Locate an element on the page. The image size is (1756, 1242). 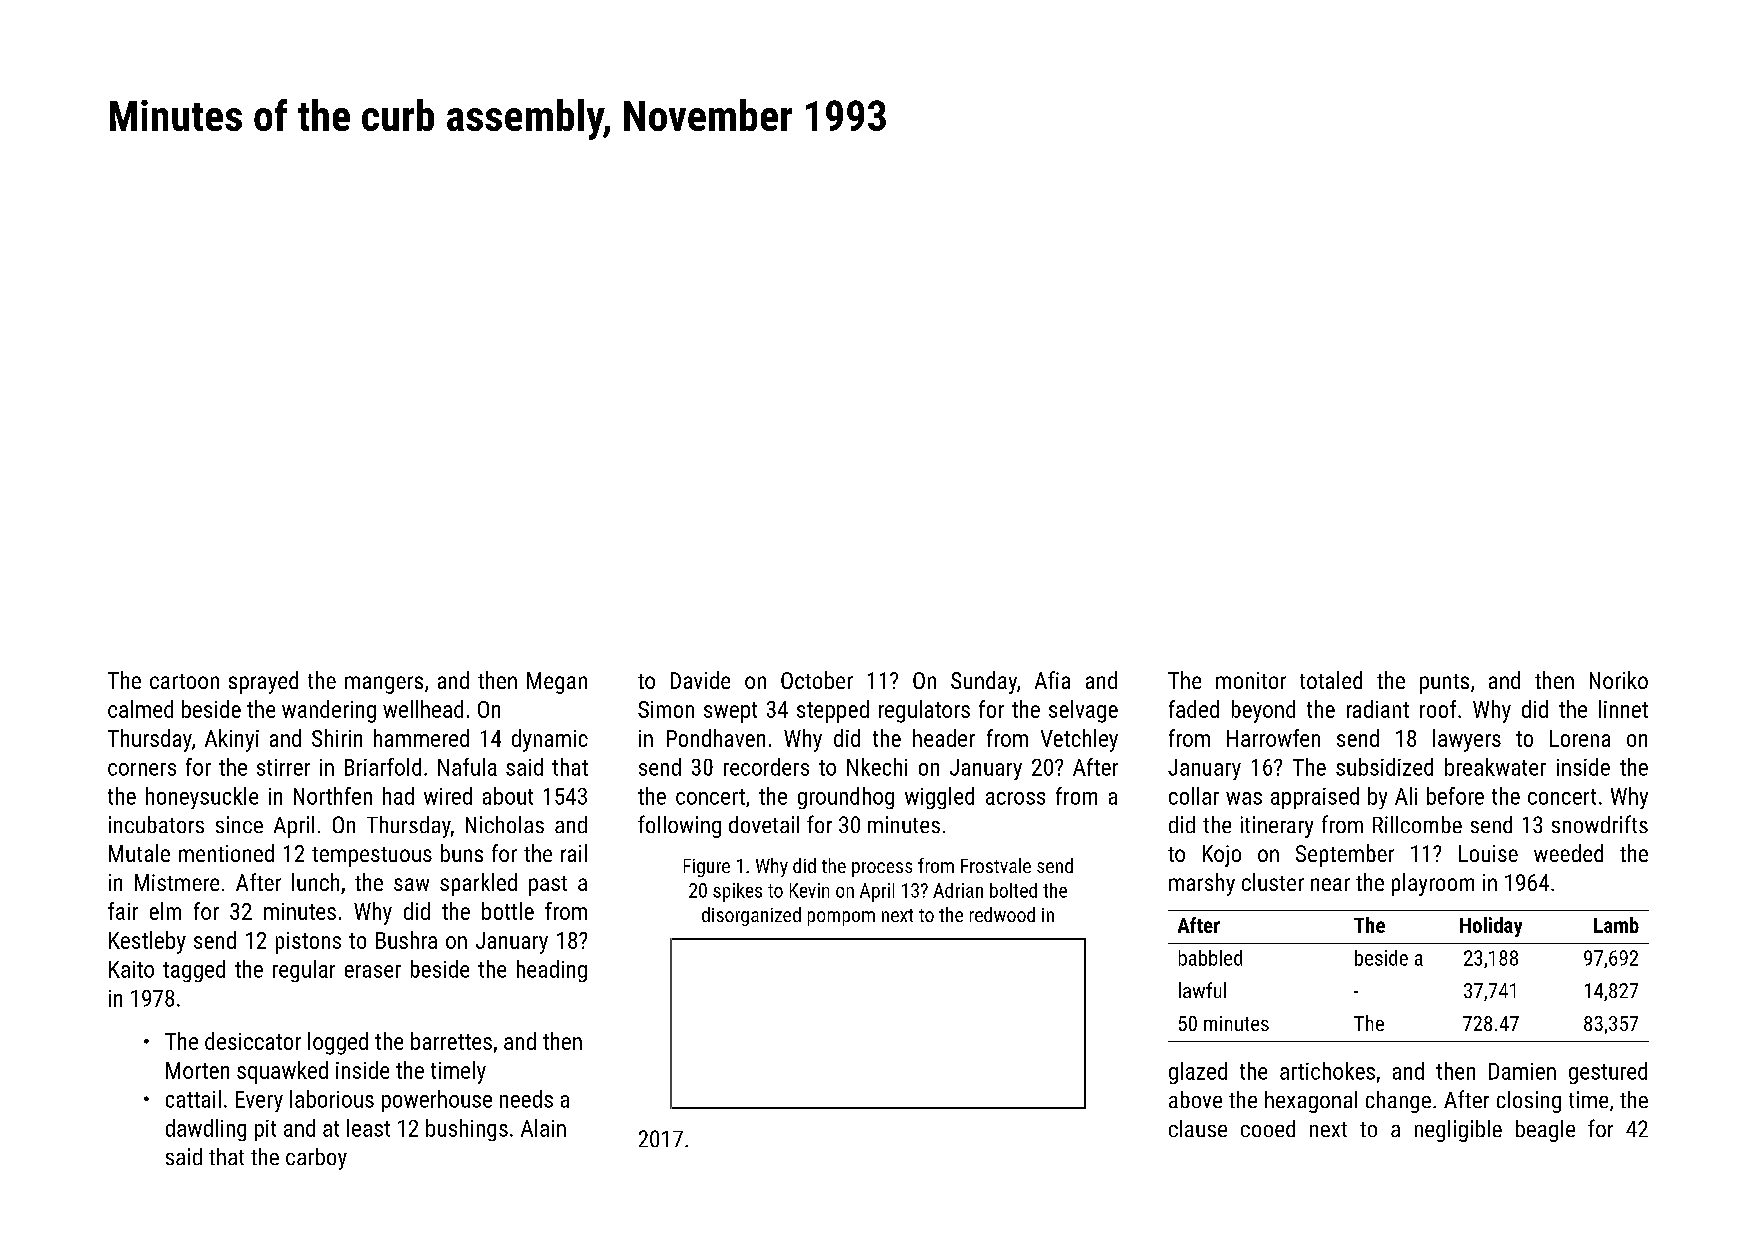
Frostvale is located at coordinates (996, 865).
